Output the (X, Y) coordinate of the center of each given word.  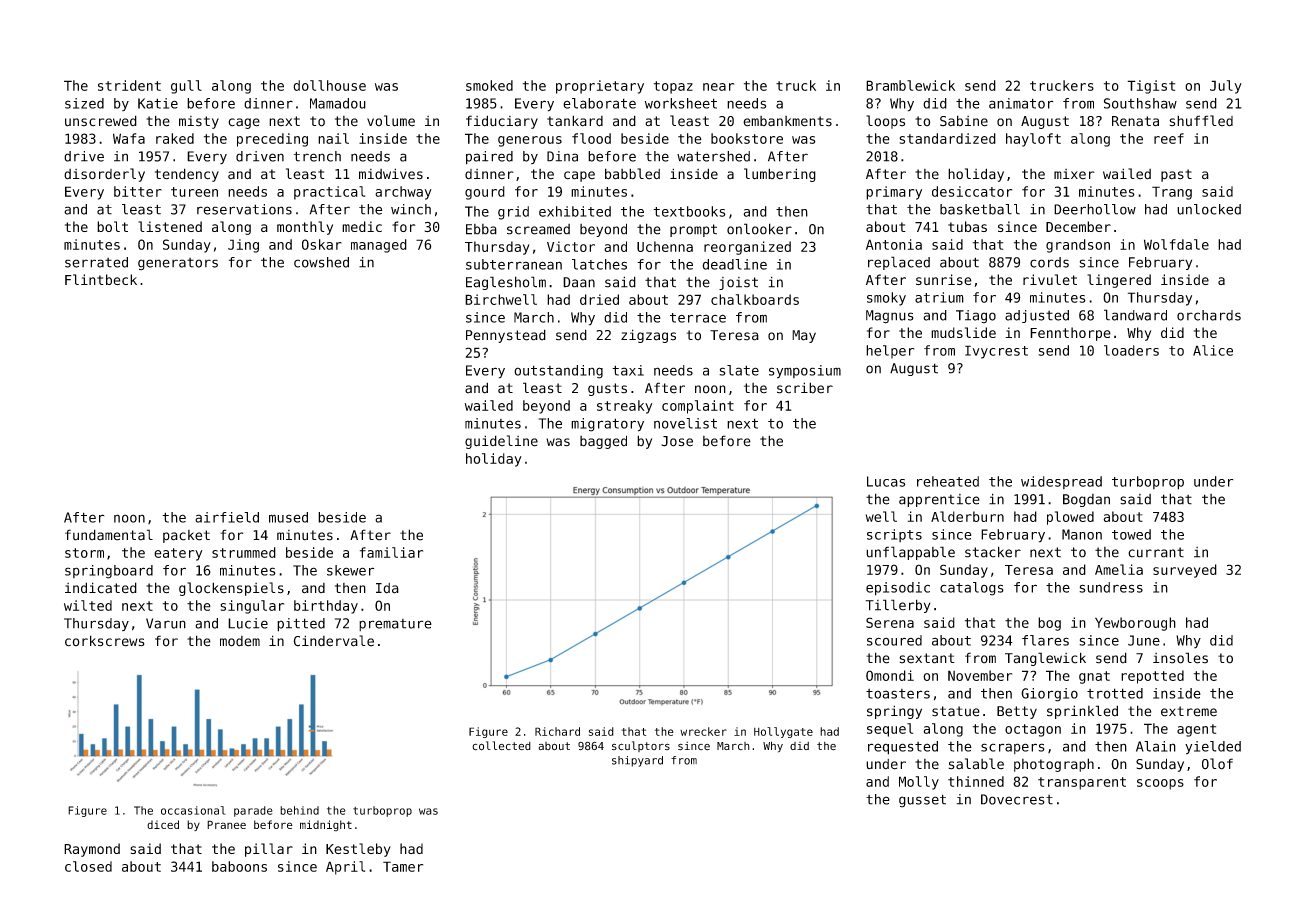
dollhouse (329, 85)
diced (163, 824)
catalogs (972, 589)
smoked (489, 85)
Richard (557, 731)
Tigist (1151, 87)
